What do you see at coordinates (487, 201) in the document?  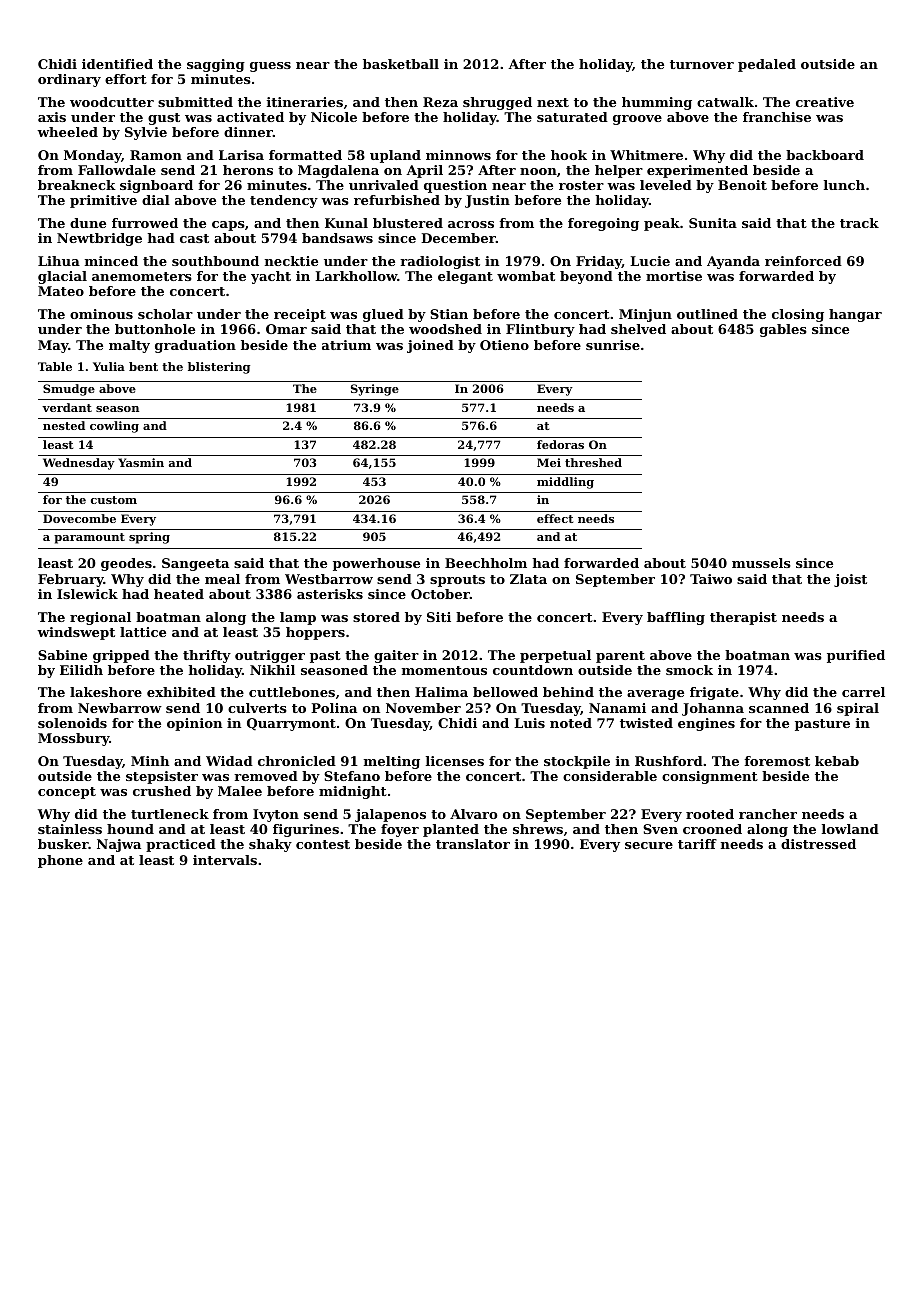 I see `Justin` at bounding box center [487, 201].
